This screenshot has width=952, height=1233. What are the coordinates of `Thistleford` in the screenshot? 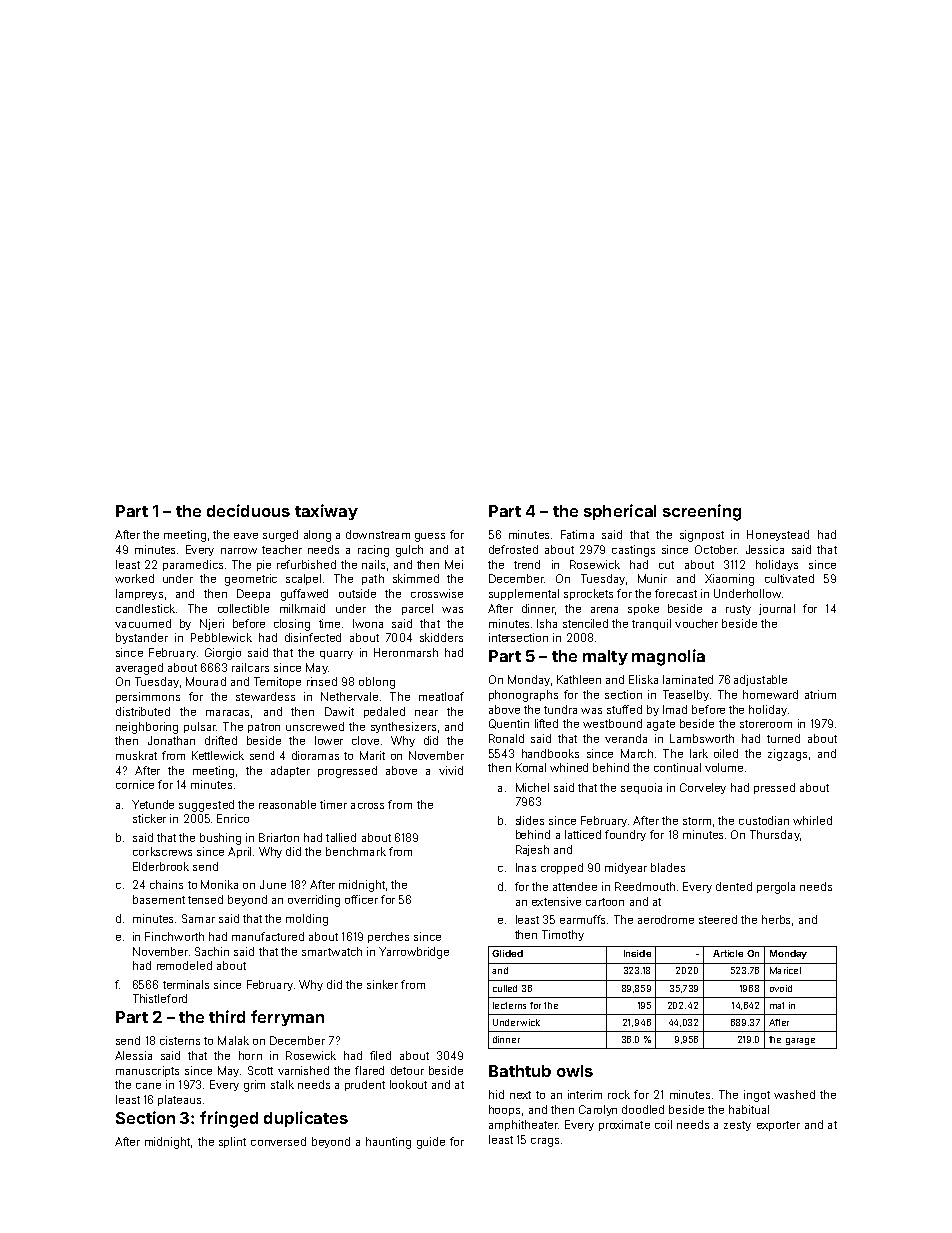 It's located at (160, 998).
